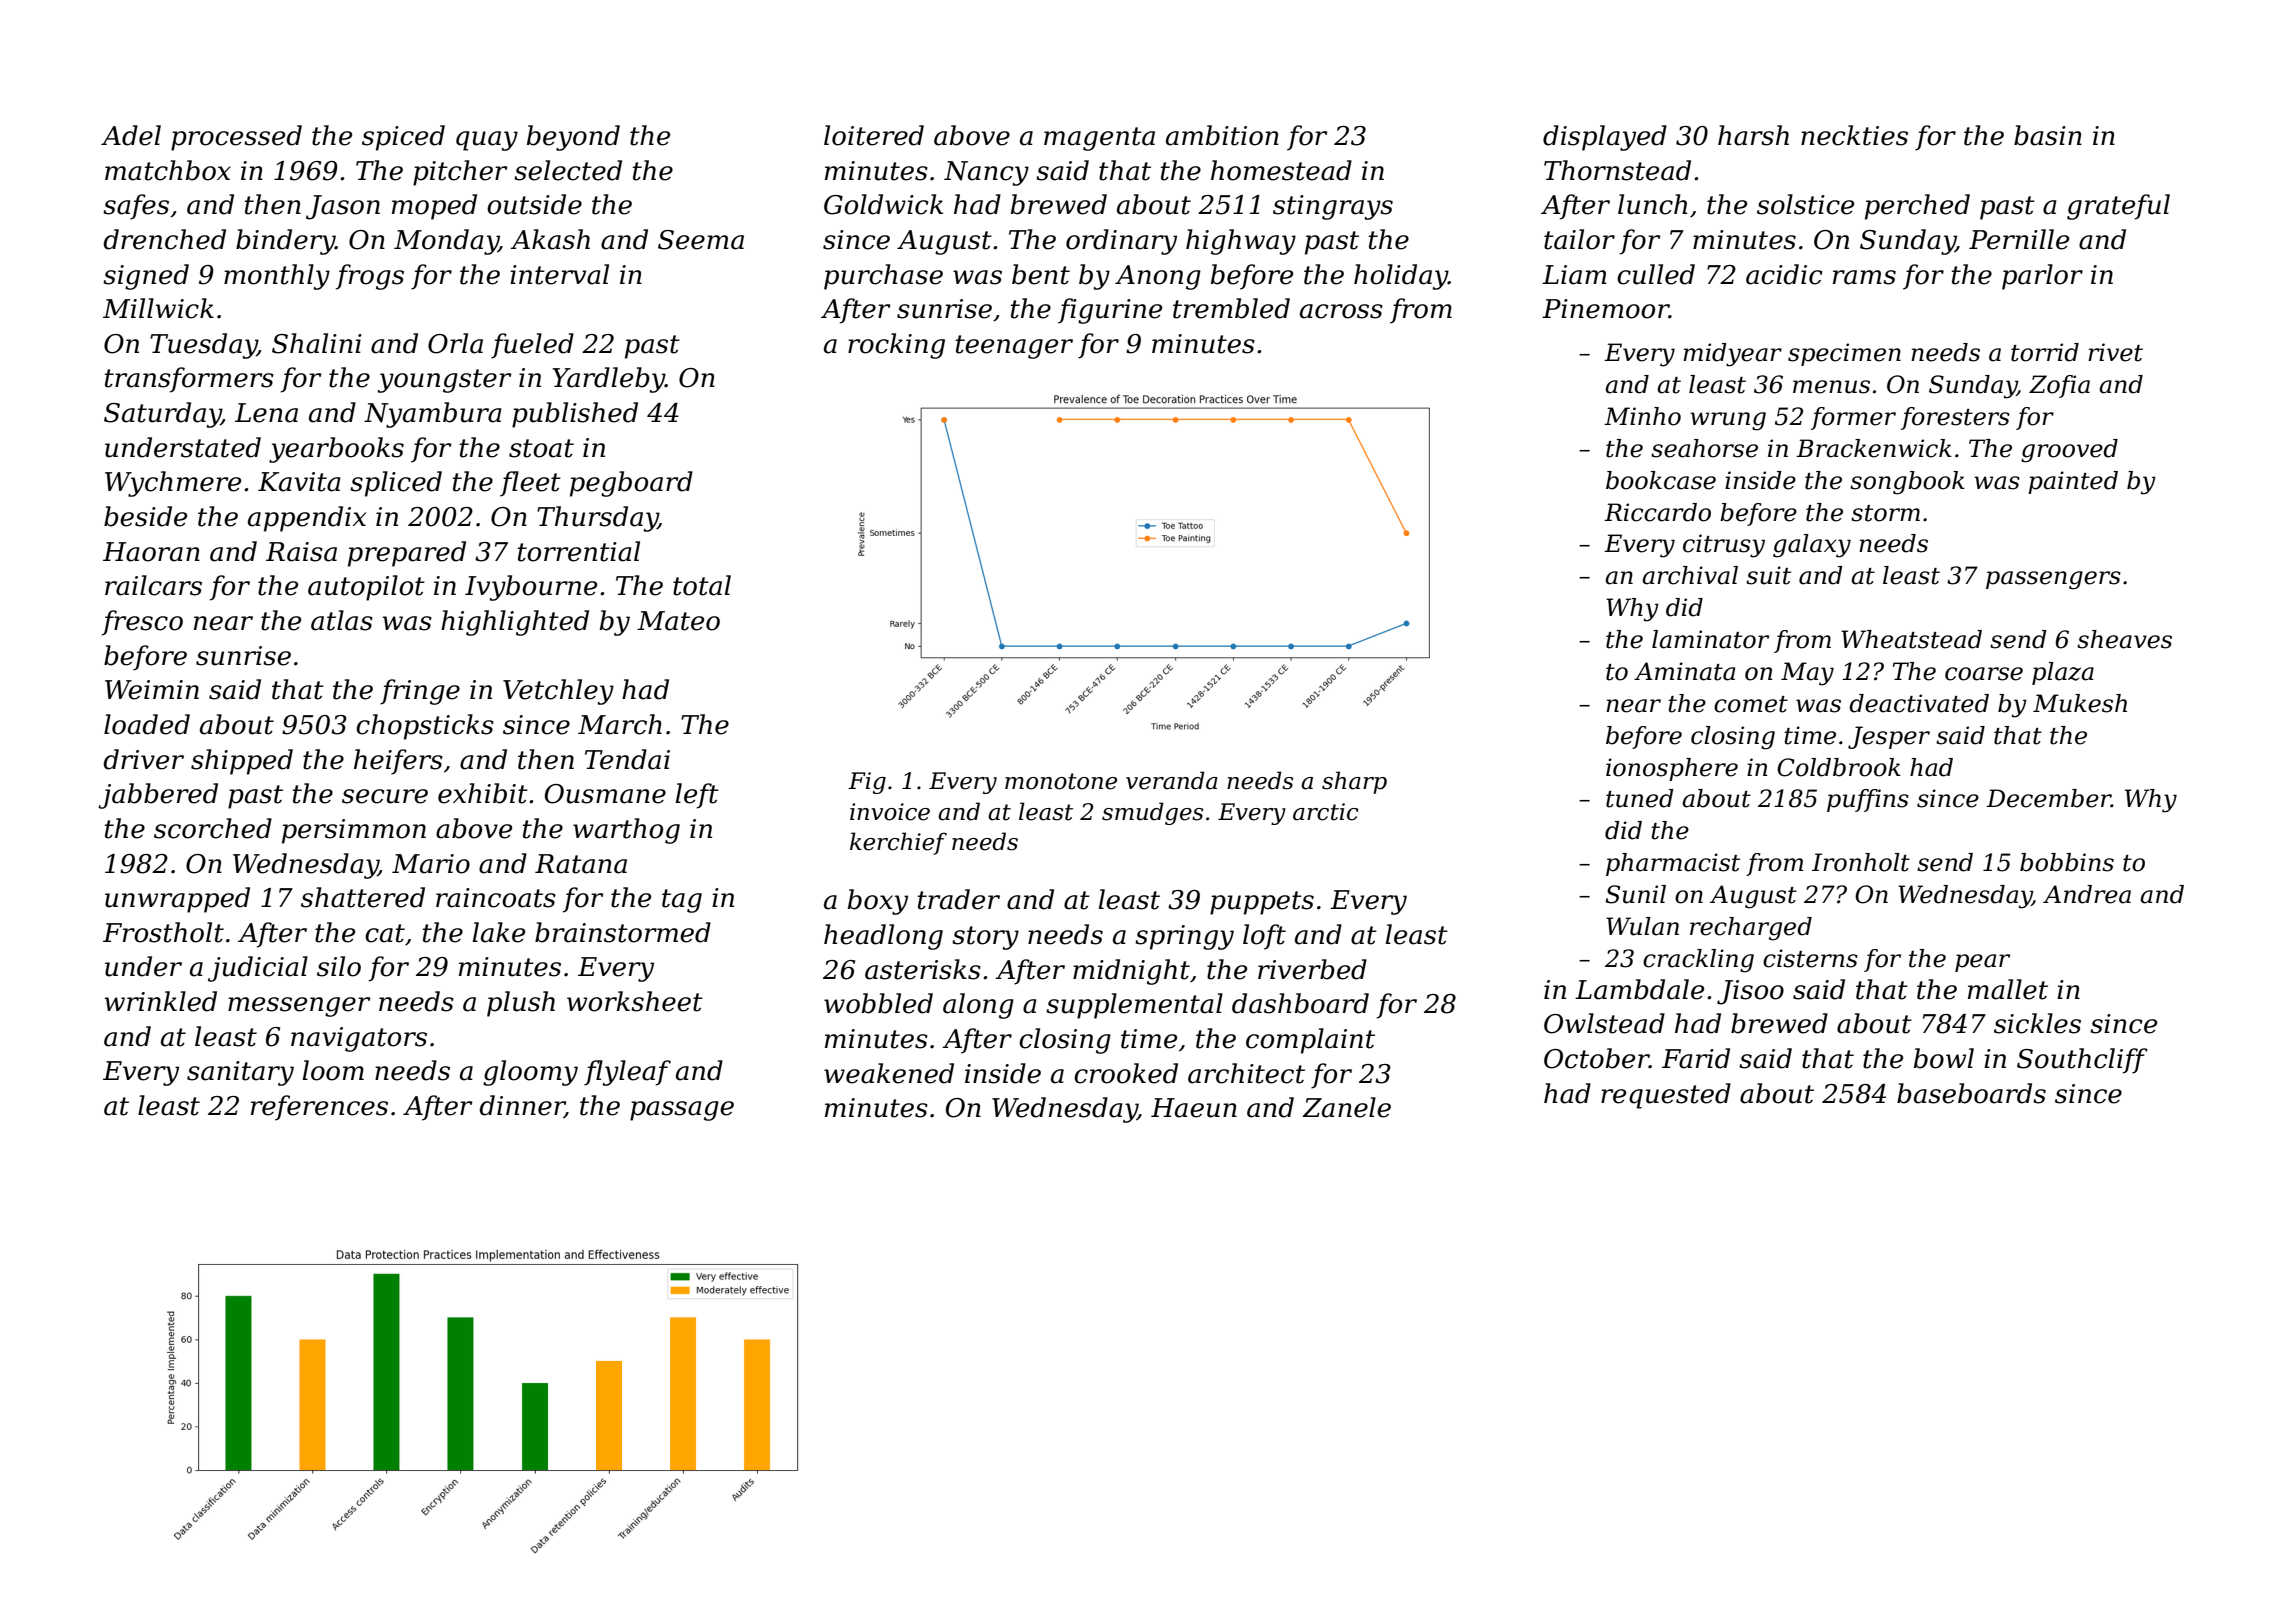 This image has width=2292, height=1620. Describe the element at coordinates (173, 484) in the image. I see `Wychmere` at that location.
